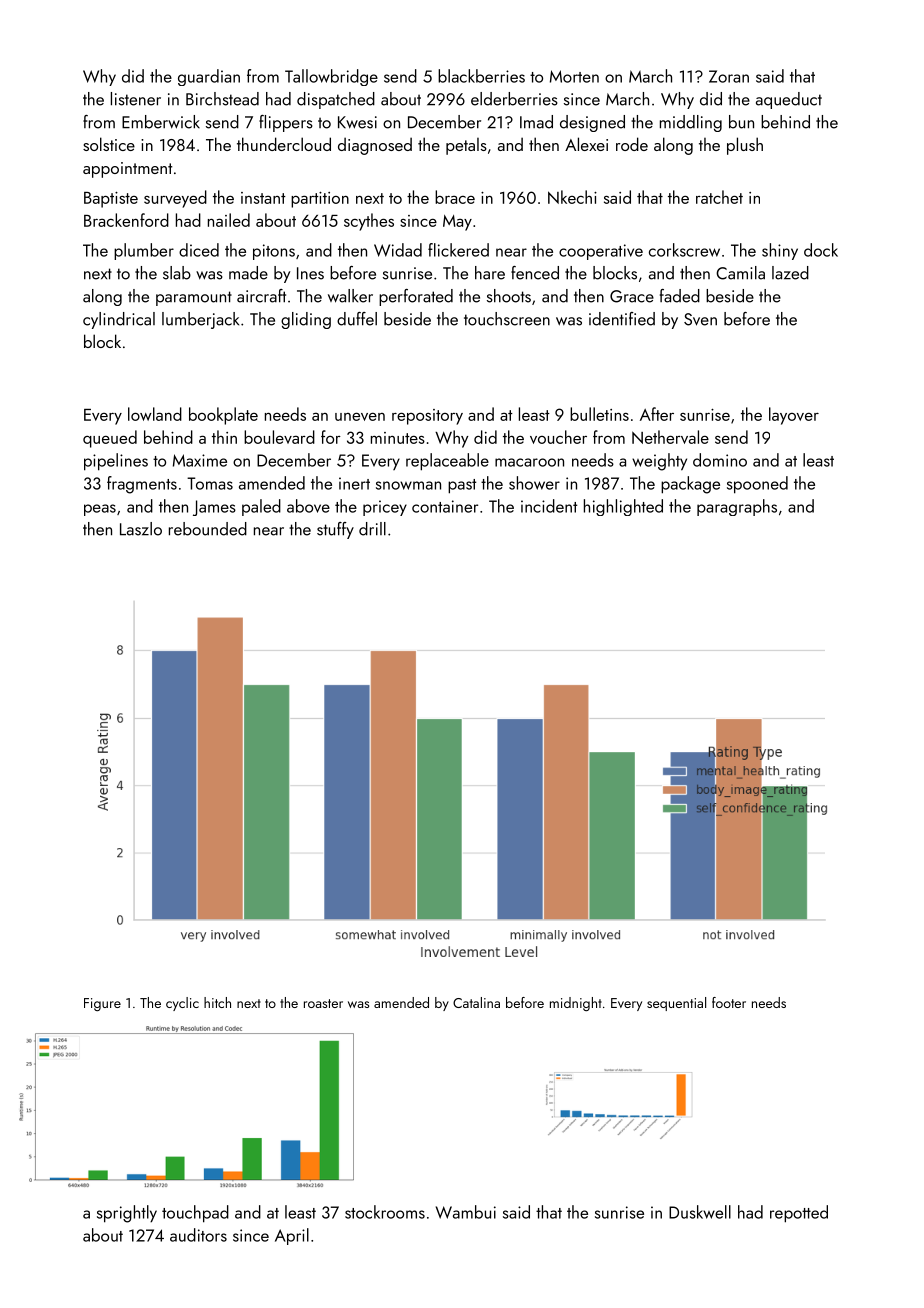  Describe the element at coordinates (729, 76) in the image. I see `Zoran` at that location.
